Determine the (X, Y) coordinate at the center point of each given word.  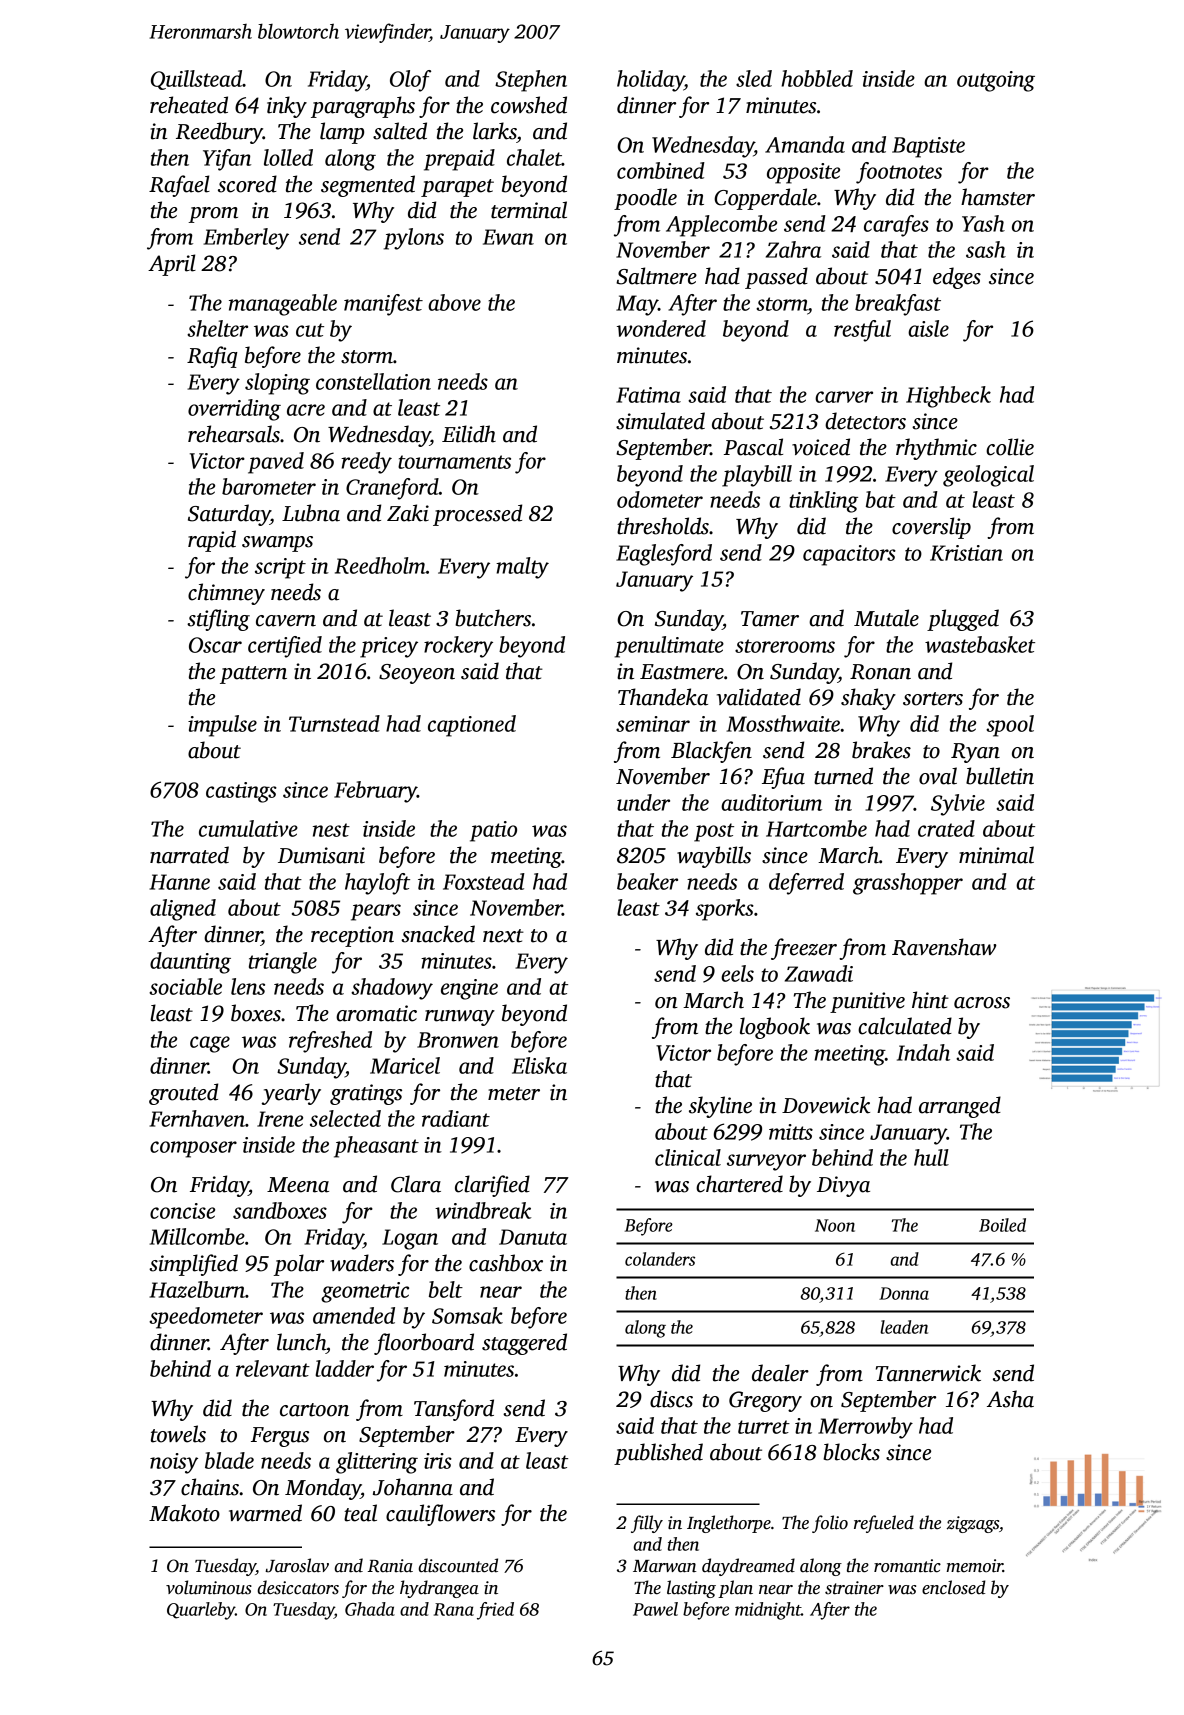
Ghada (370, 1609)
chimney (226, 594)
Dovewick (826, 1105)
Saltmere (656, 276)
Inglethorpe (729, 1524)
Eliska (539, 1065)
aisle (928, 328)
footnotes (899, 173)
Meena (298, 1185)
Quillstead (197, 80)
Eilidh (469, 434)
